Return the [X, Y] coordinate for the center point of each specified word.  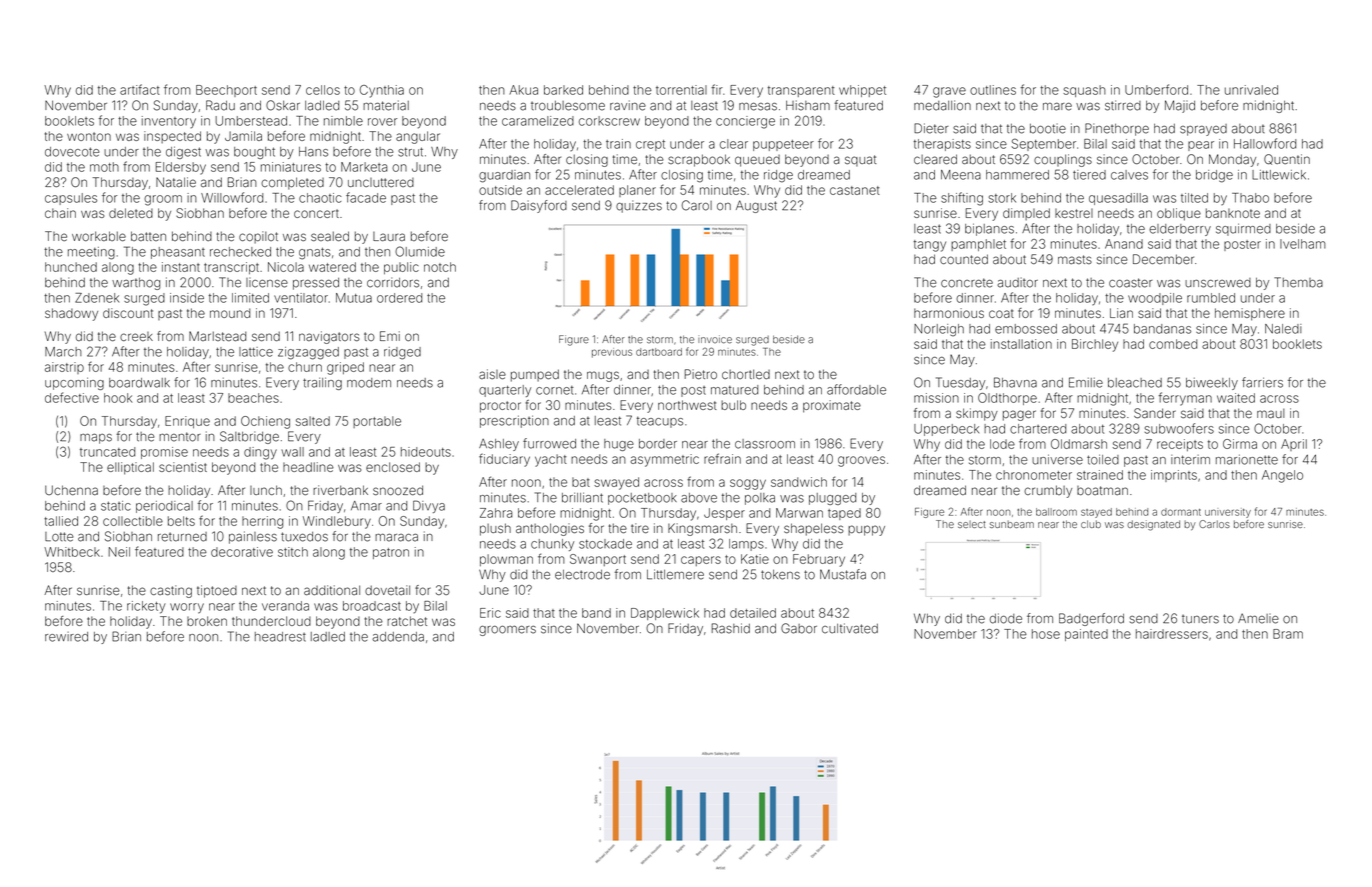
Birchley [1095, 345]
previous [612, 353]
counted [964, 259]
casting [171, 591]
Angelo [1282, 476]
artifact [140, 89]
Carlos [1214, 524]
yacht [551, 460]
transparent [801, 91]
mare [1057, 107]
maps [96, 438]
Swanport [598, 560]
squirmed [1243, 229]
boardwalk [139, 383]
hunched [71, 267]
